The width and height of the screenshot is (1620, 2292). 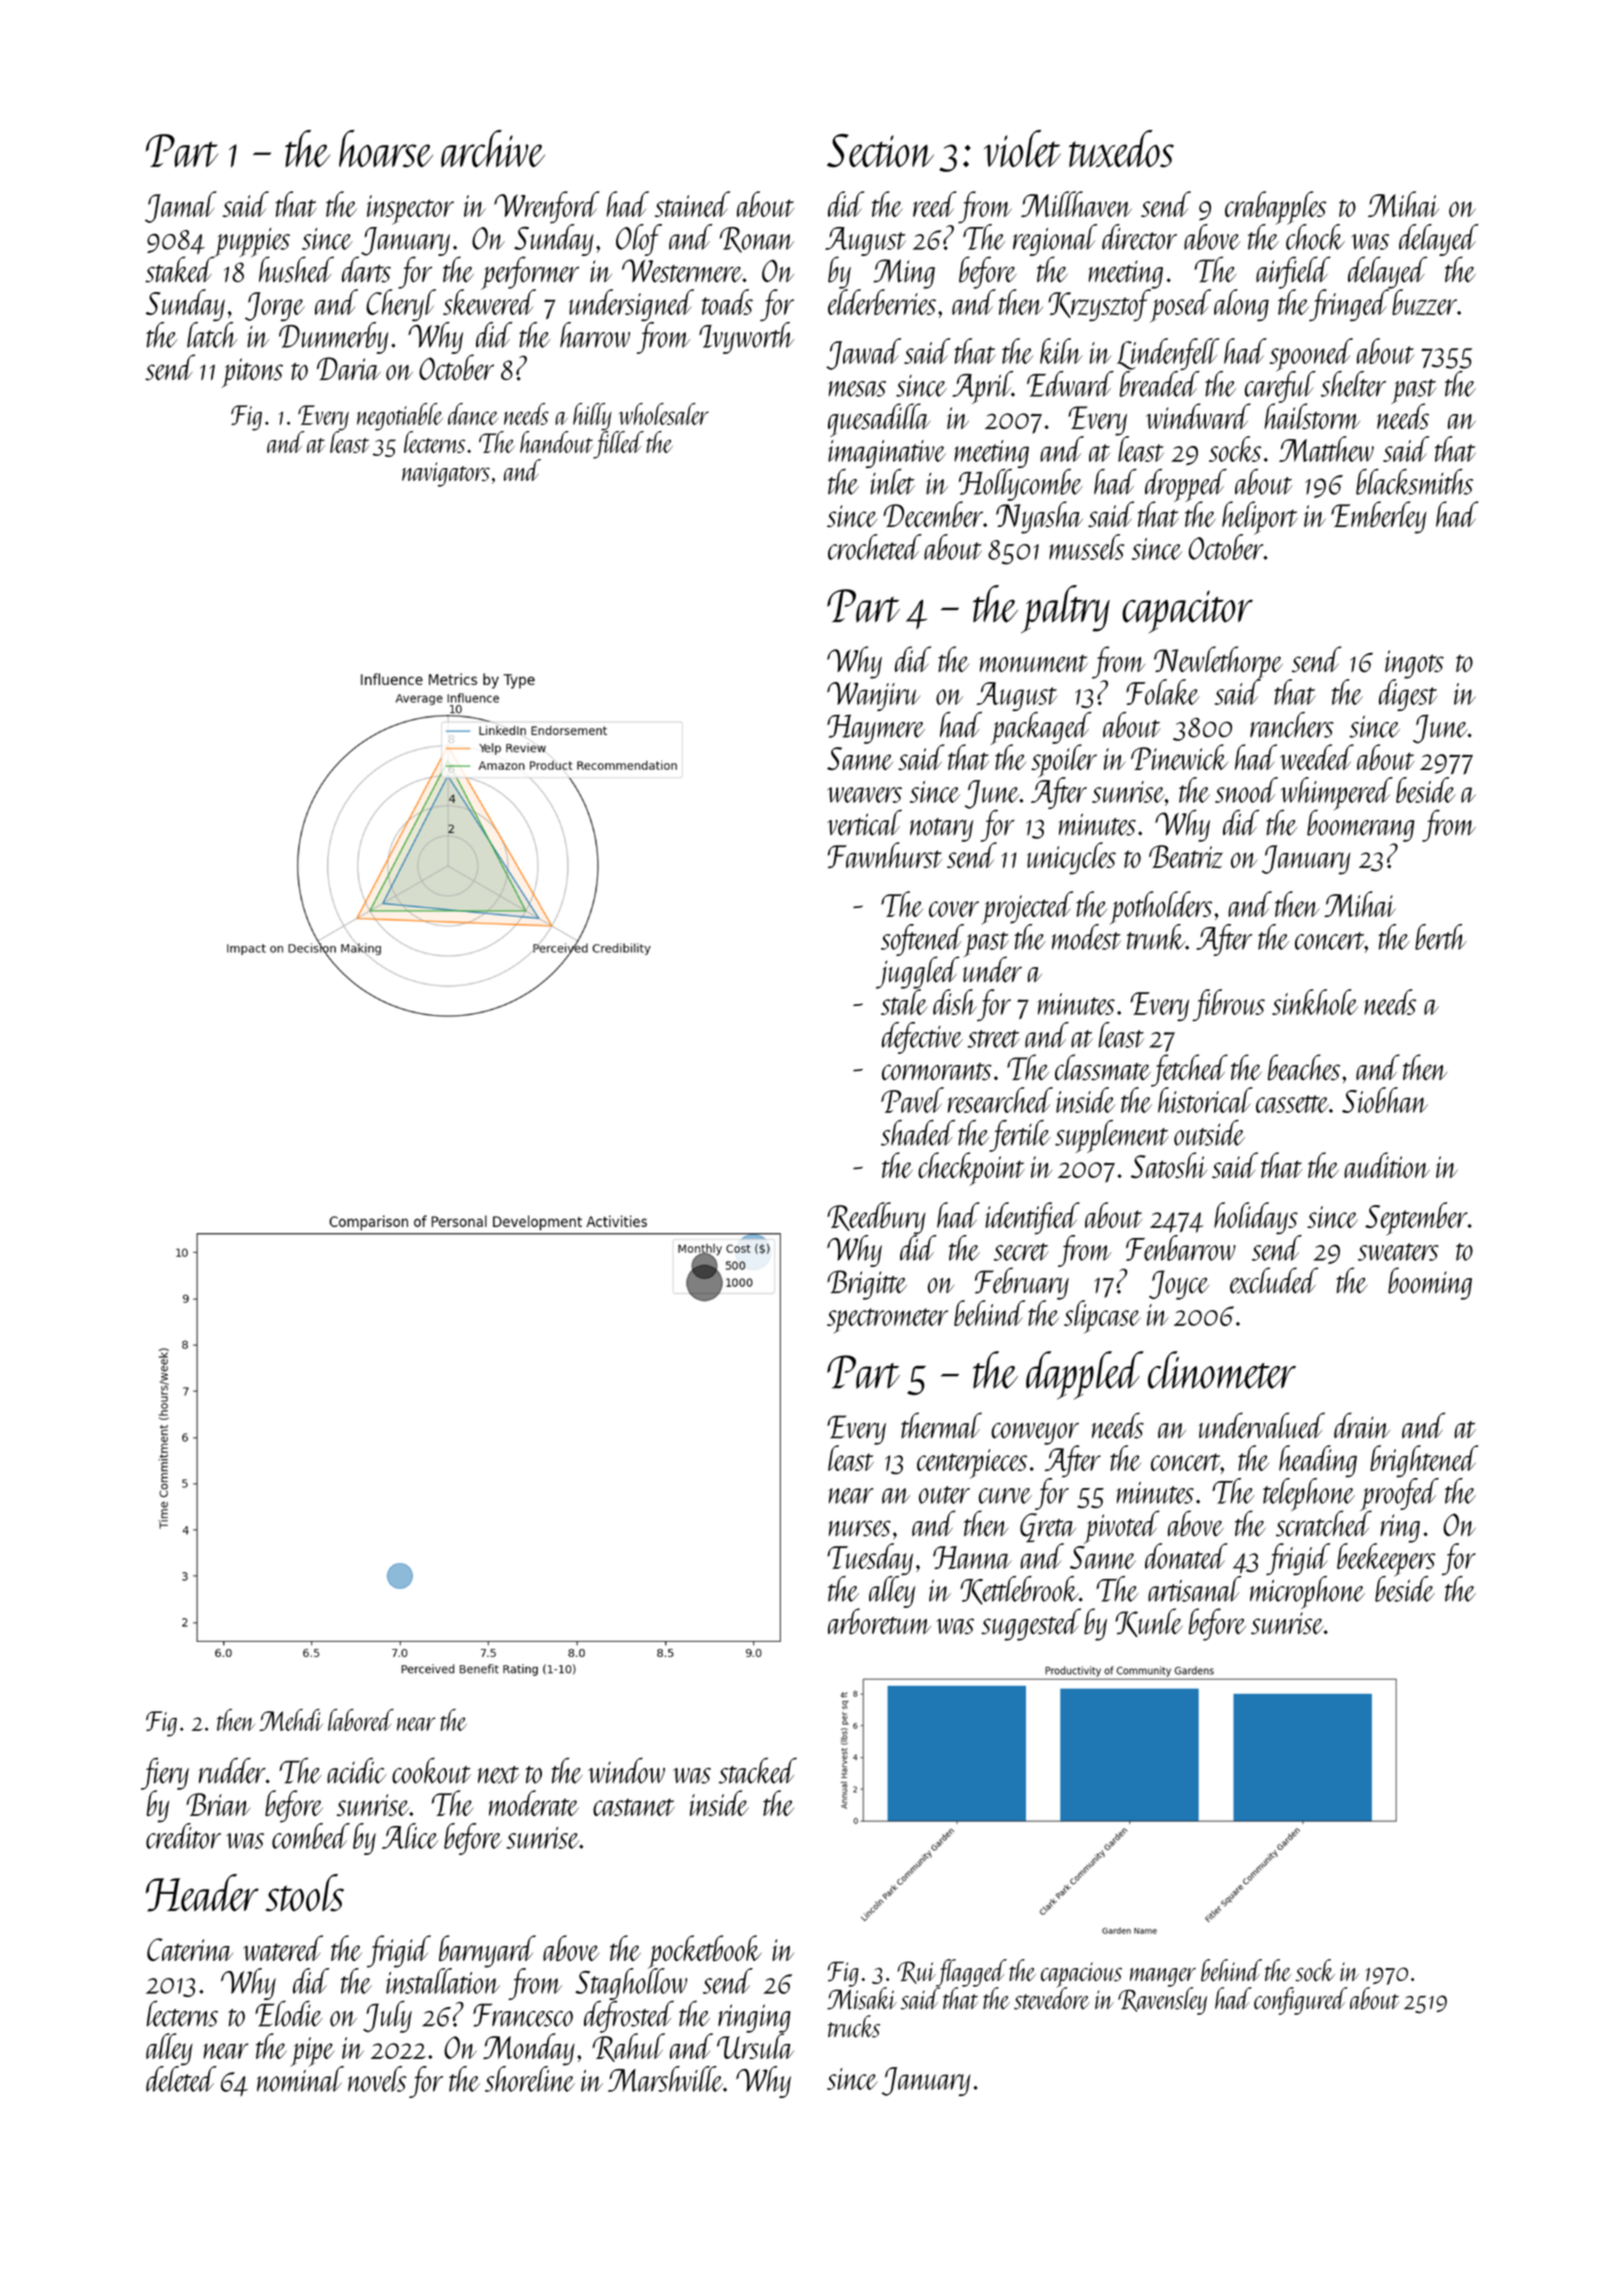 I want to click on cassette, so click(x=1292, y=1104).
